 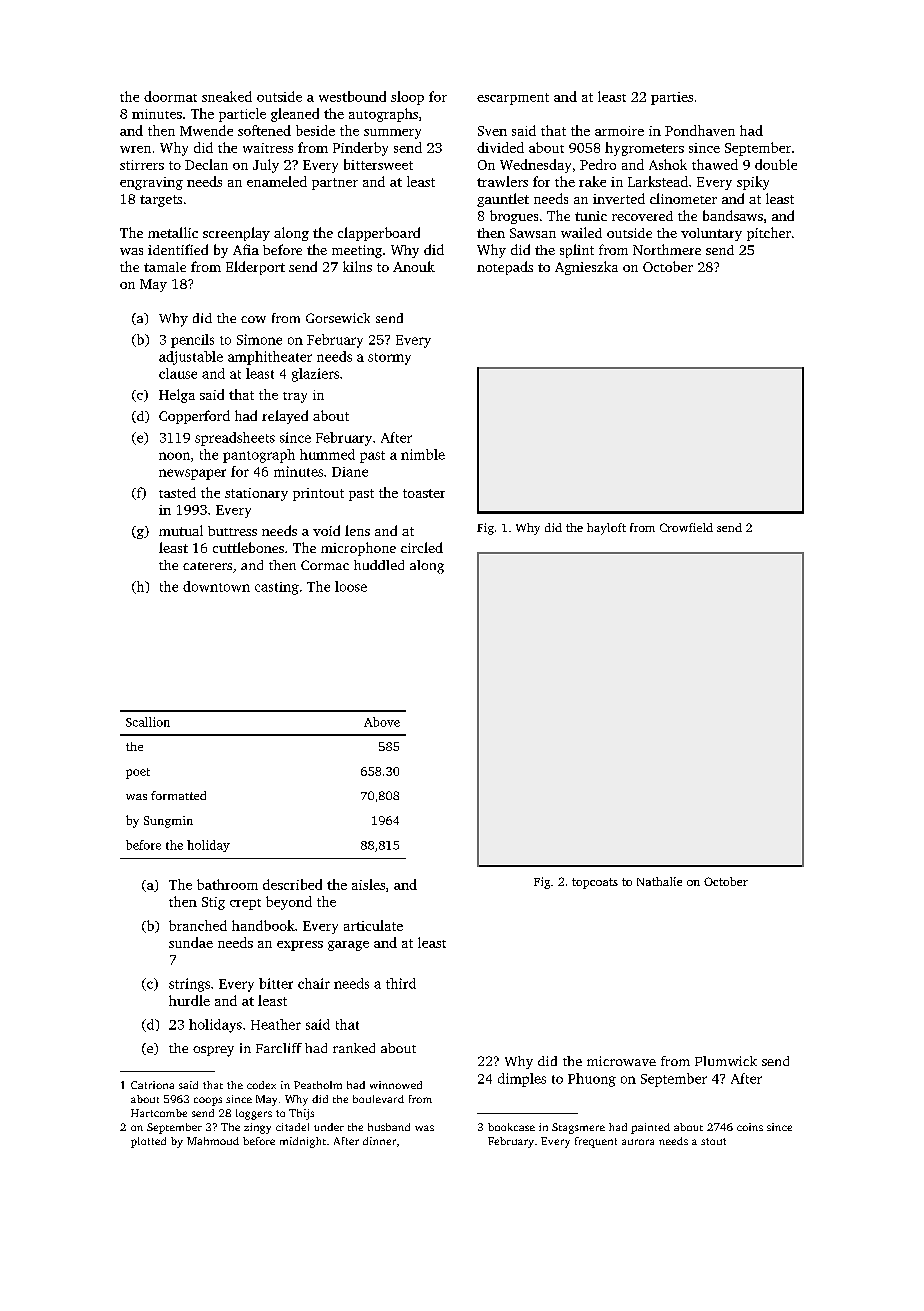 I want to click on sneaked, so click(x=227, y=96).
